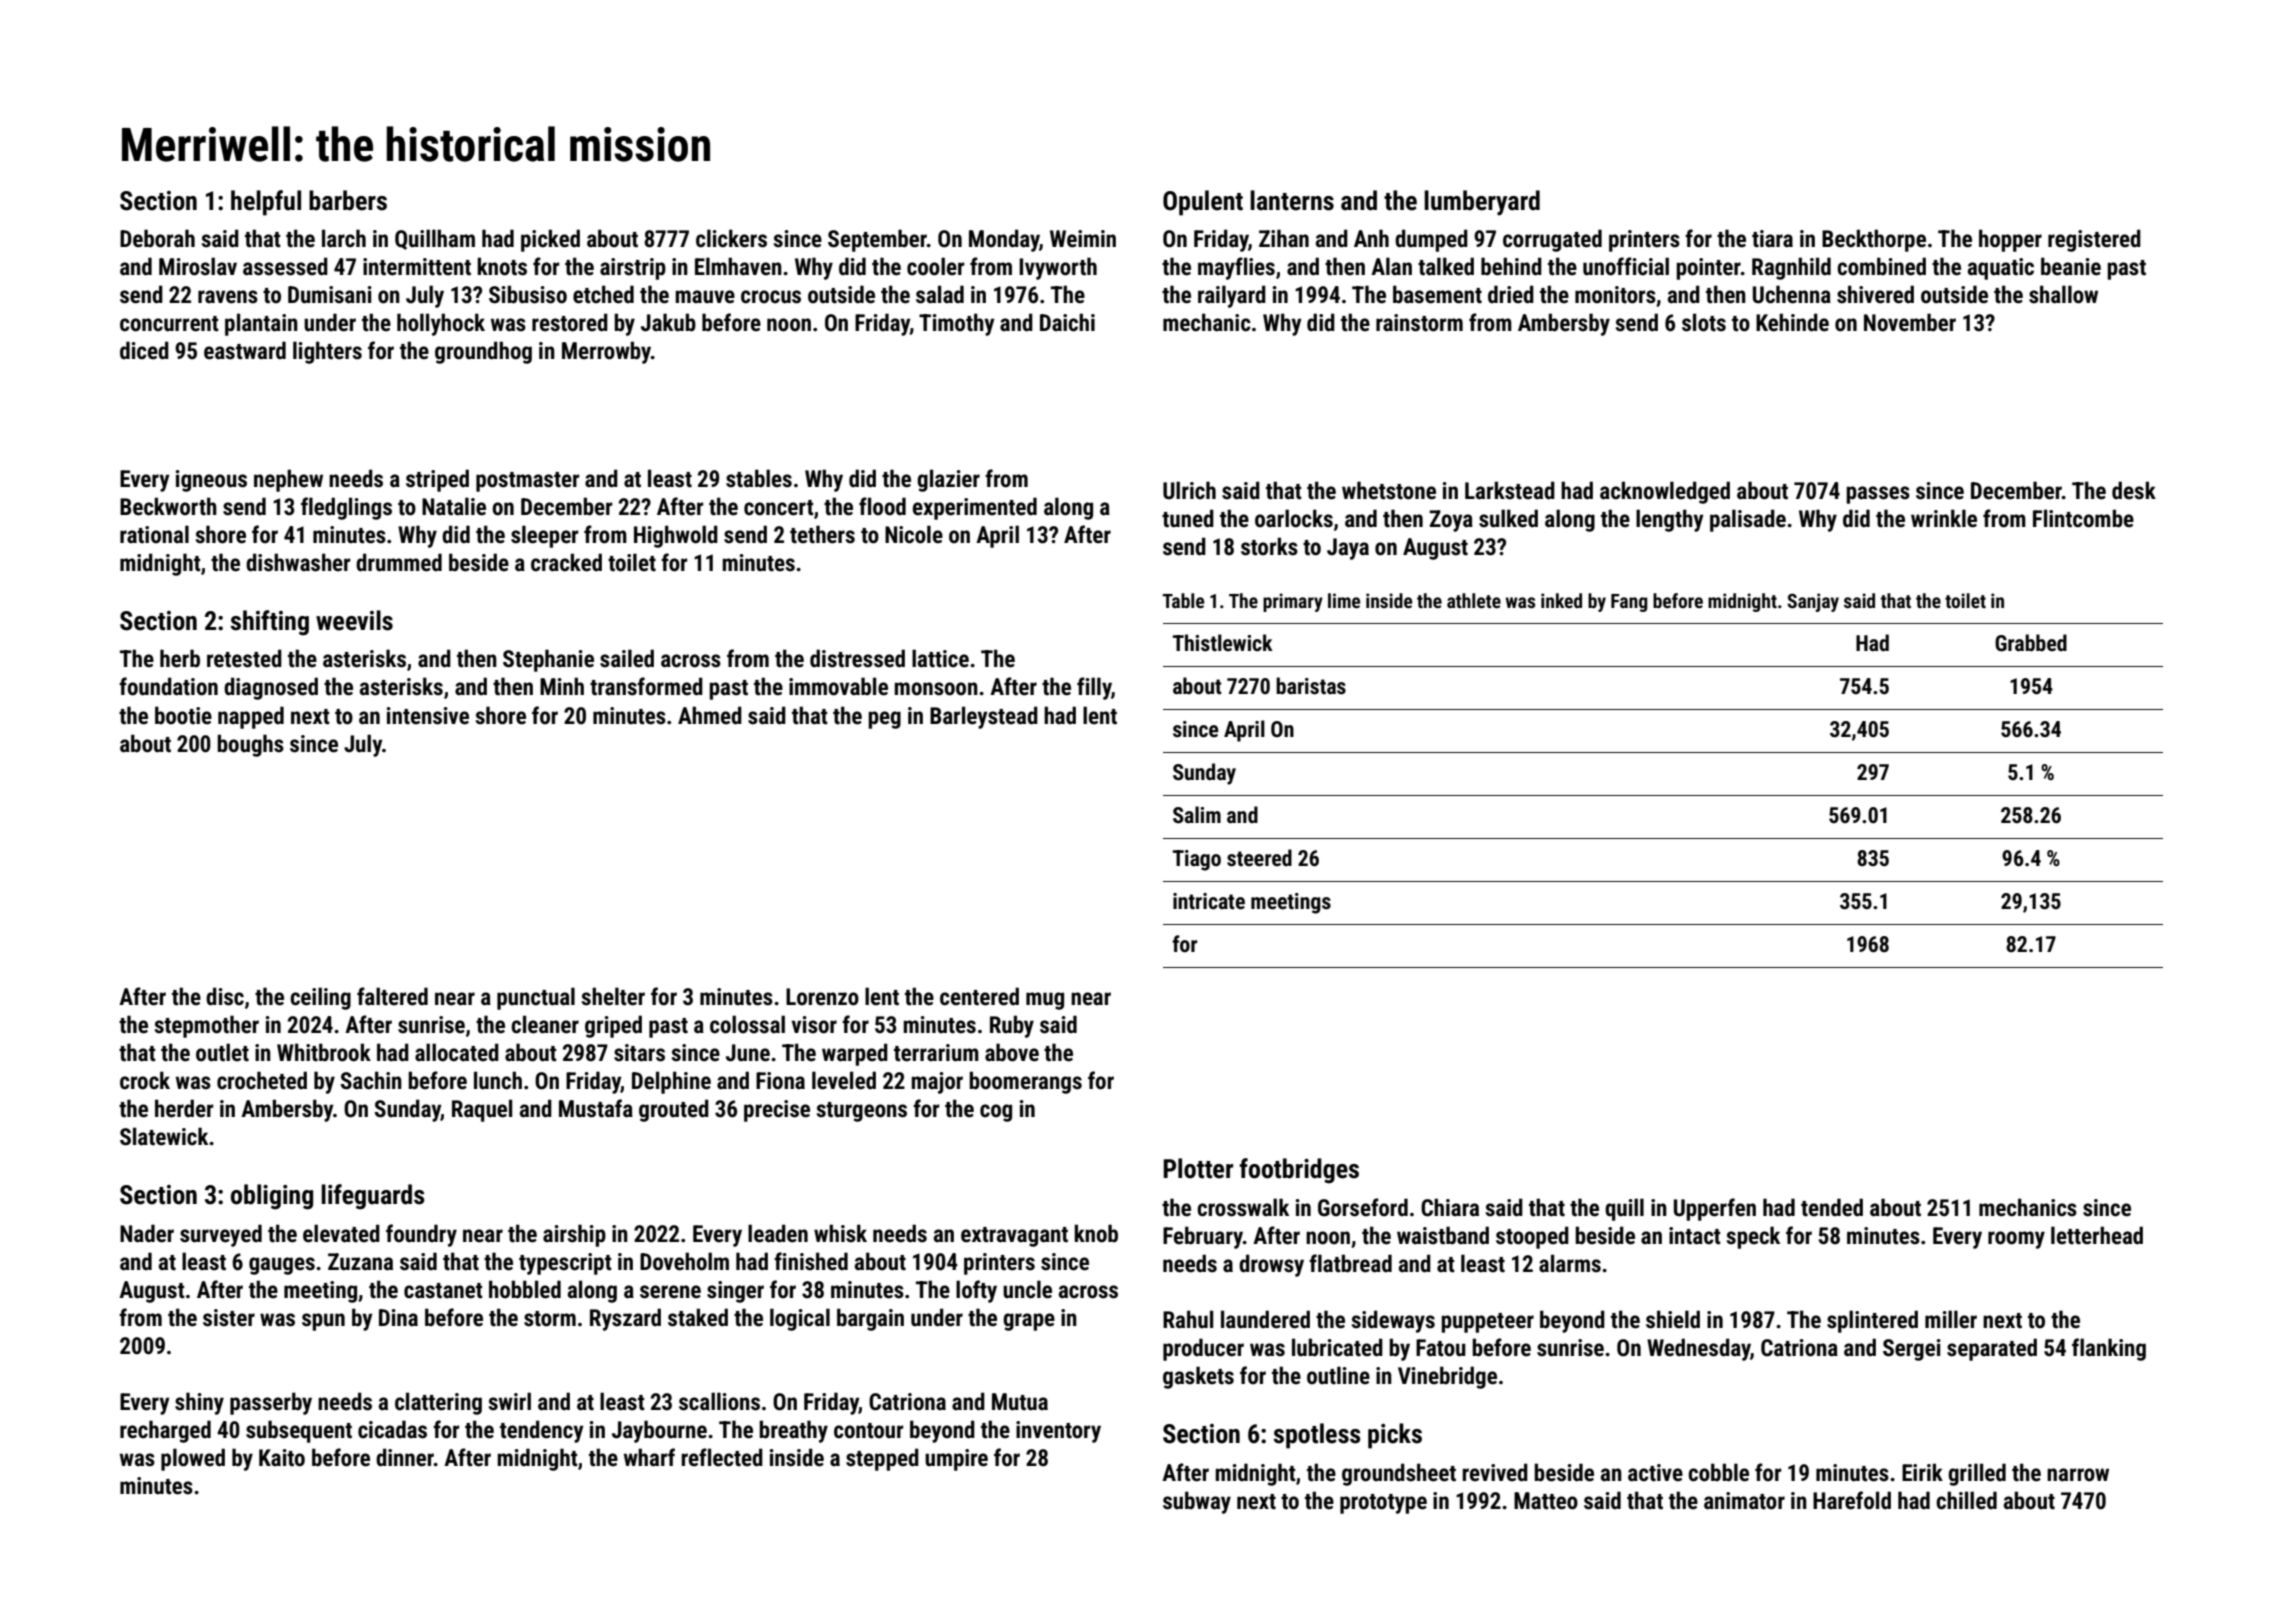  I want to click on mug, so click(1045, 1001).
